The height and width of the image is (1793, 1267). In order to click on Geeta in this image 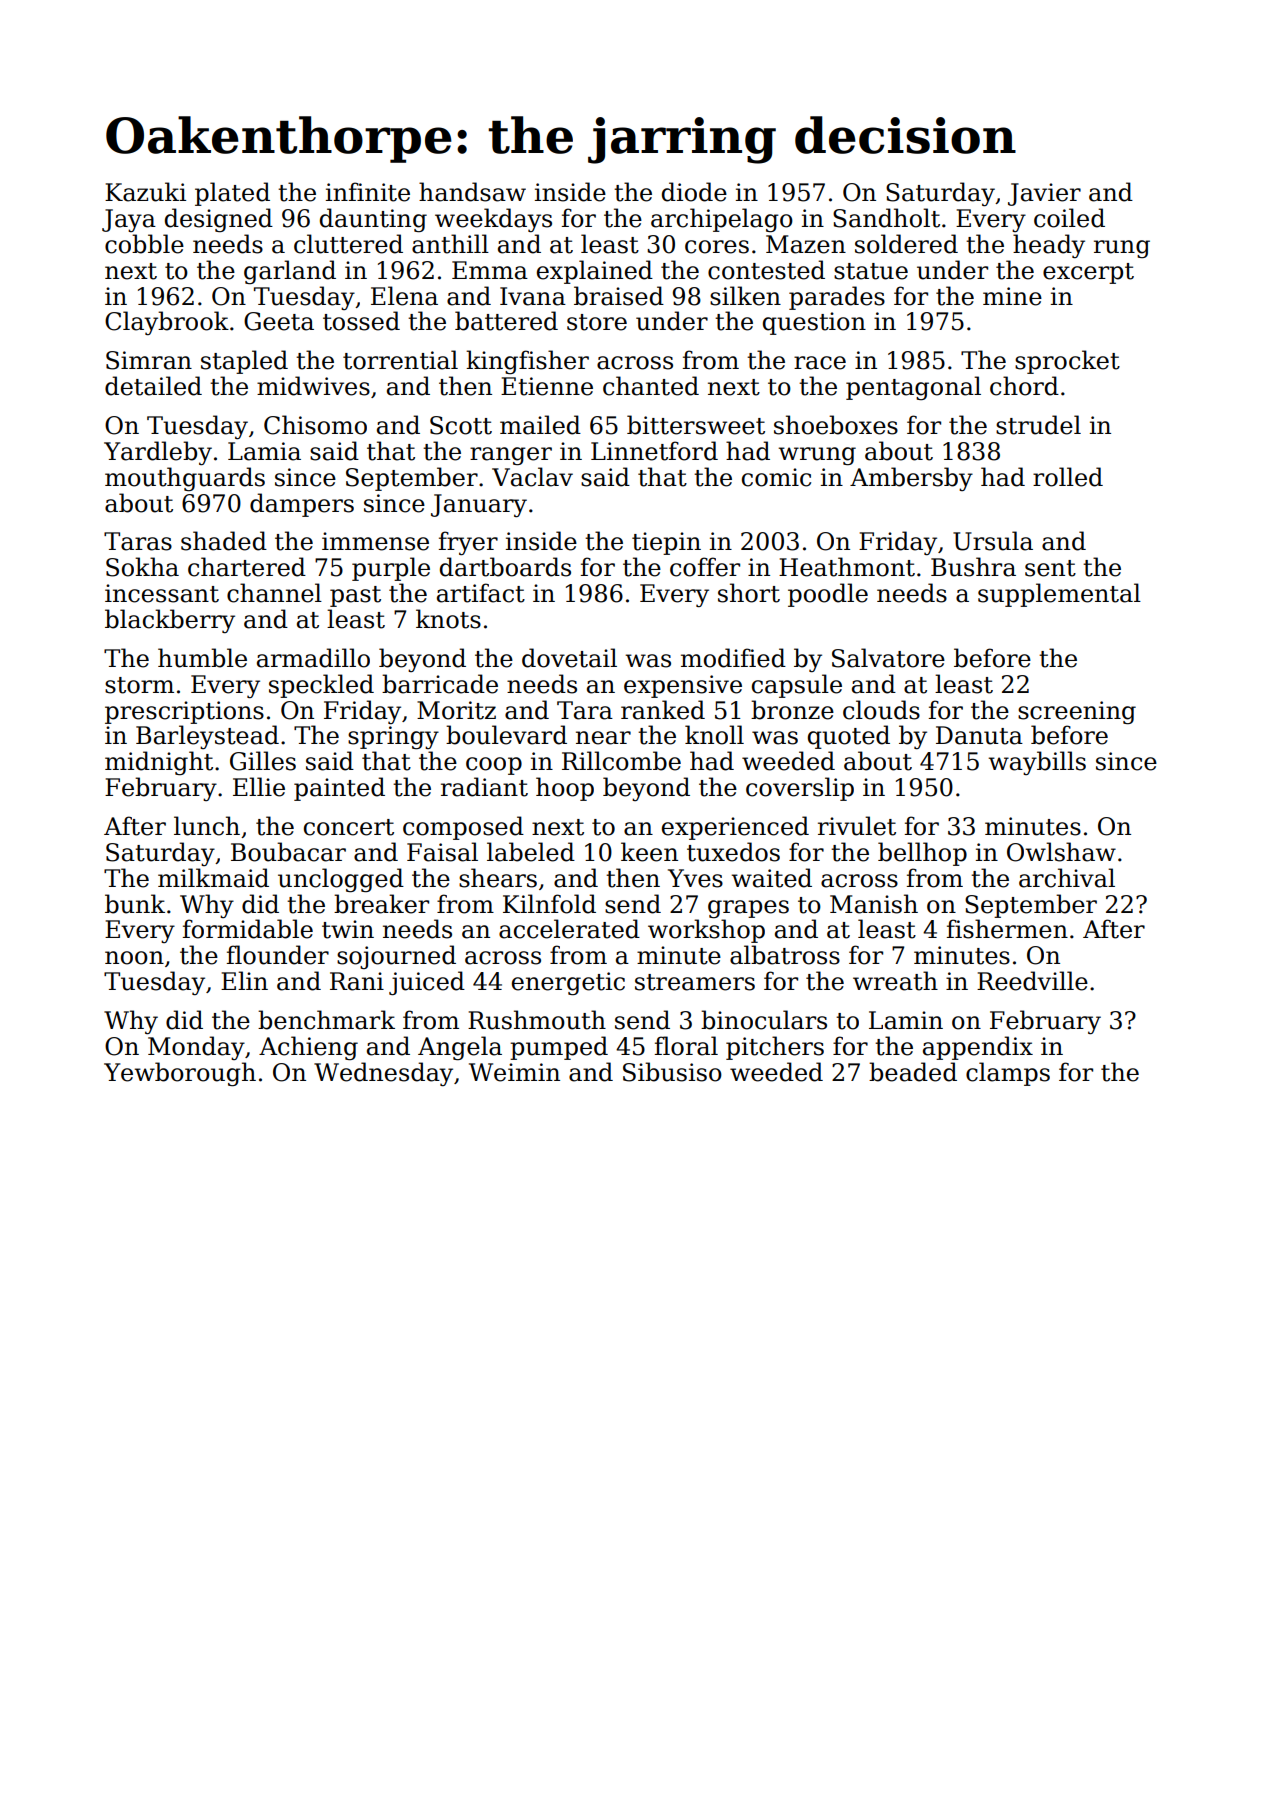, I will do `click(279, 321)`.
